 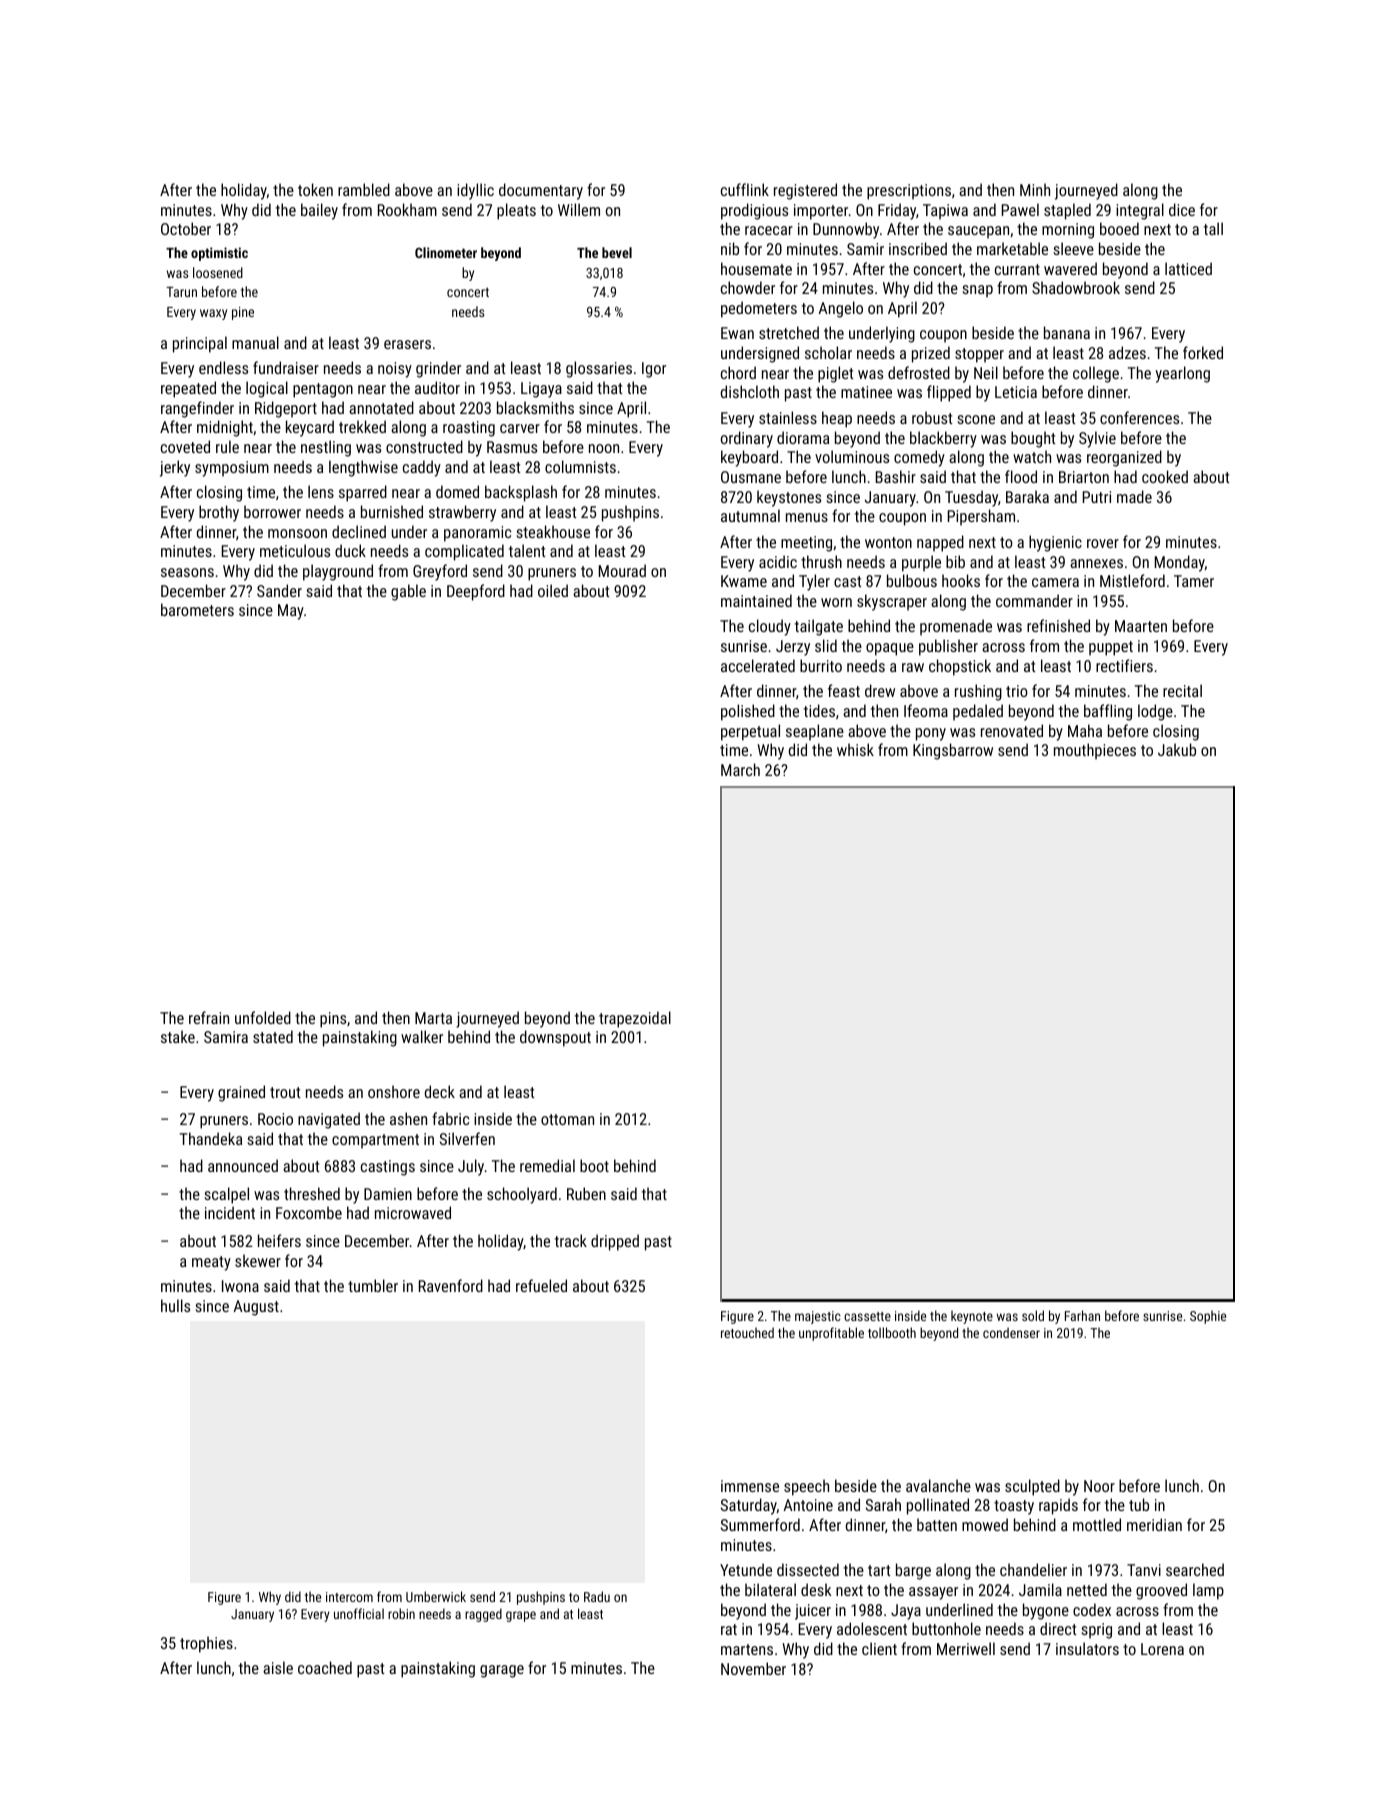 I want to click on Ruben, so click(x=586, y=1193).
